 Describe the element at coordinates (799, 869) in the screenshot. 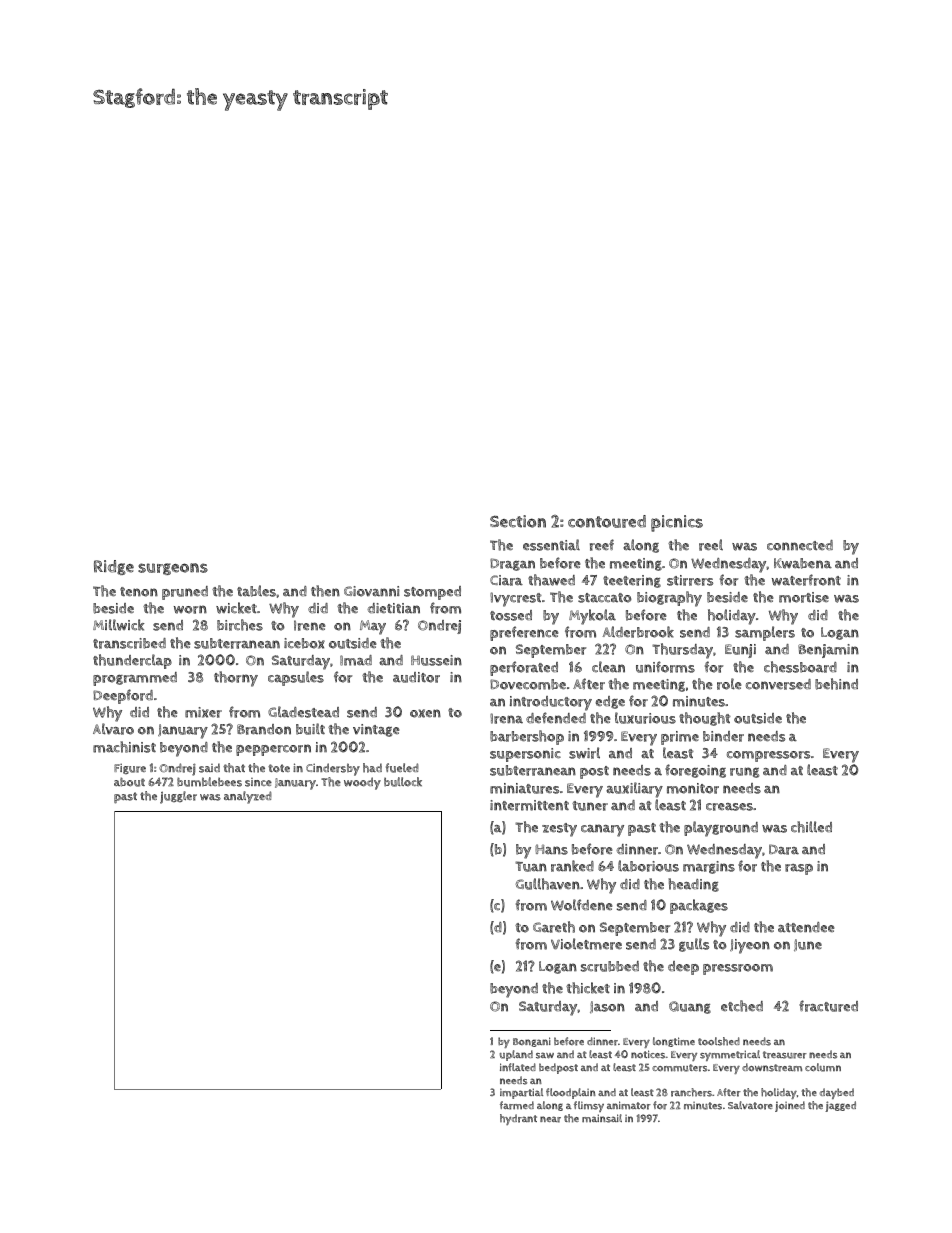

I see `rasp` at that location.
